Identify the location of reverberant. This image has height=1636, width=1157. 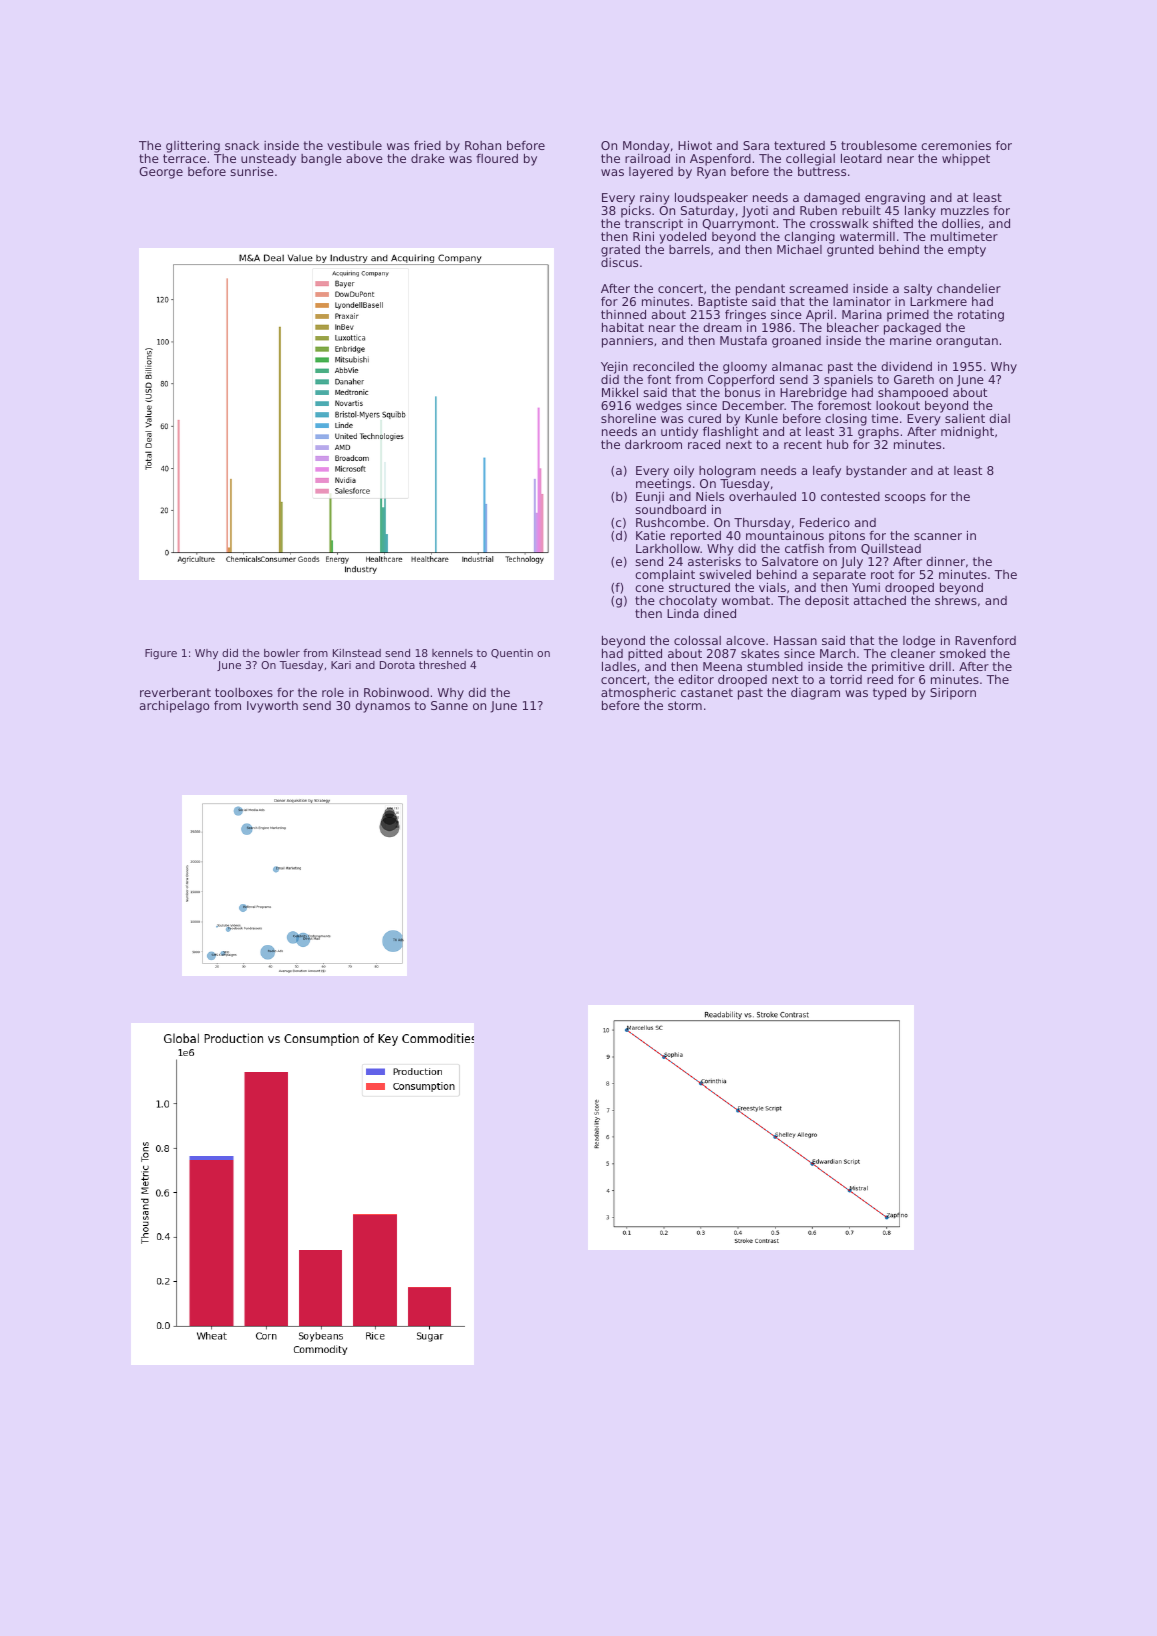
(175, 692).
